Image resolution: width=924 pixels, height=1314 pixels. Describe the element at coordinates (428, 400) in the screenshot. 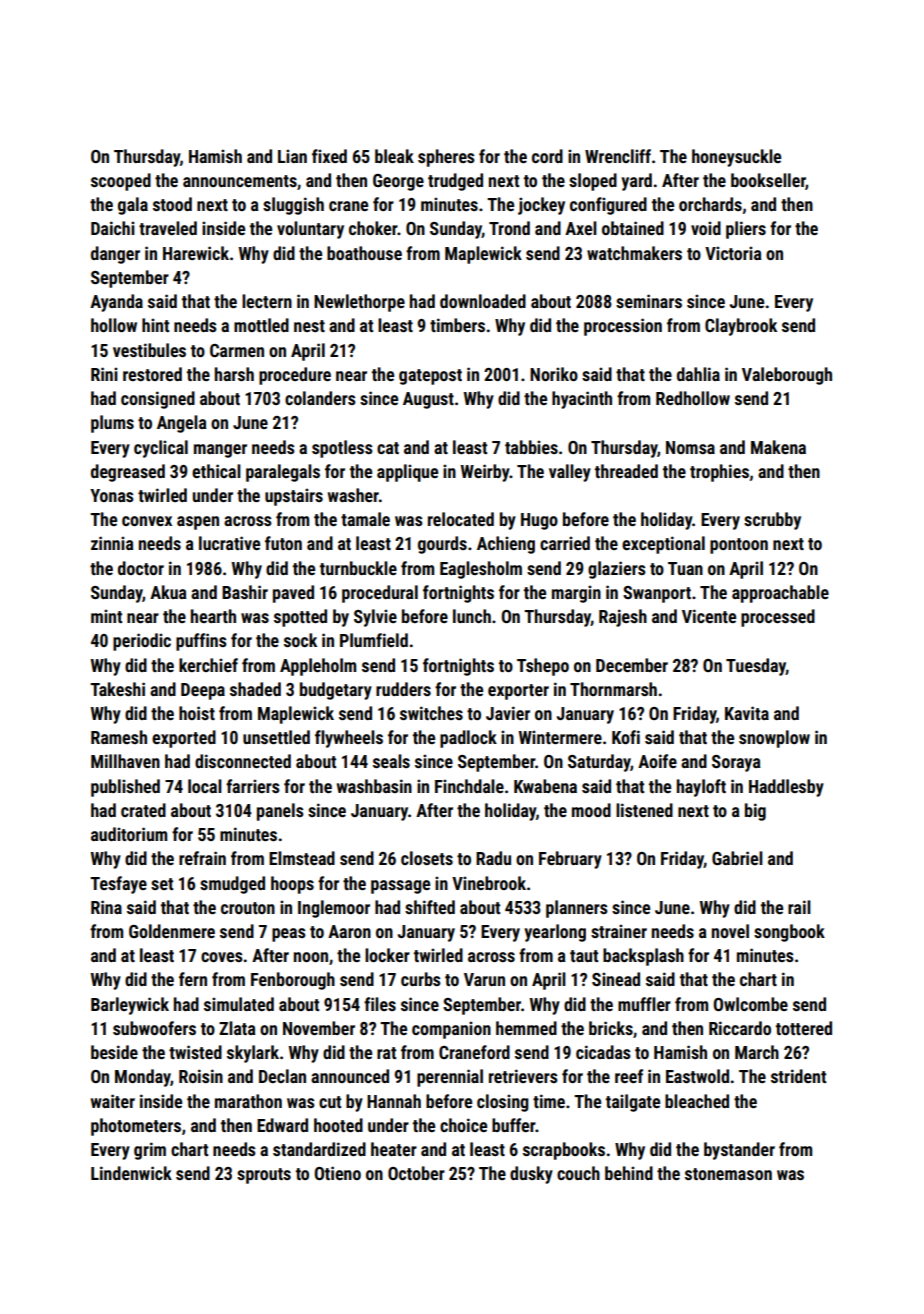

I see `August` at that location.
